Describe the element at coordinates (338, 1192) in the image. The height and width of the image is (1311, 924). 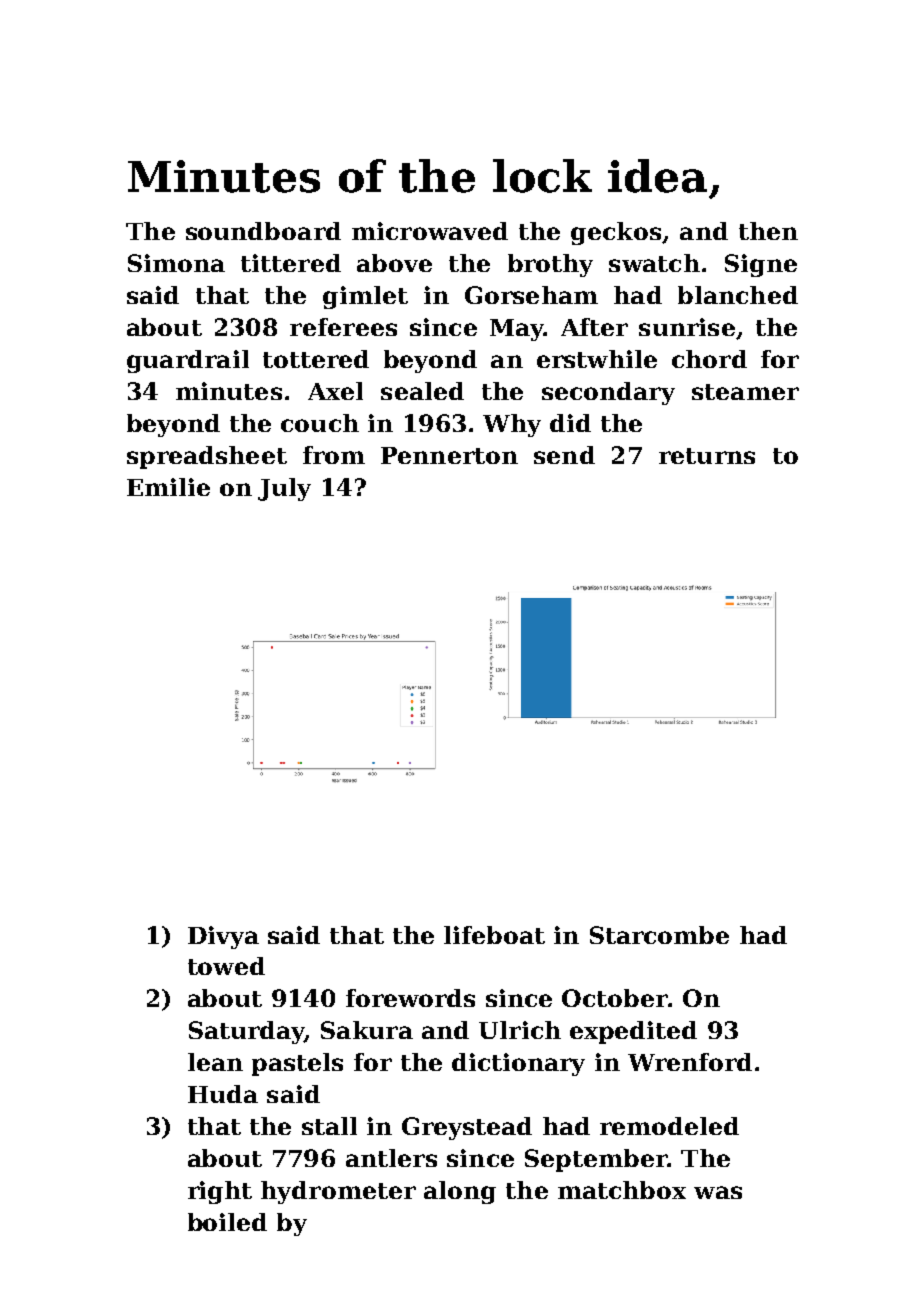
I see `hydrometer` at that location.
